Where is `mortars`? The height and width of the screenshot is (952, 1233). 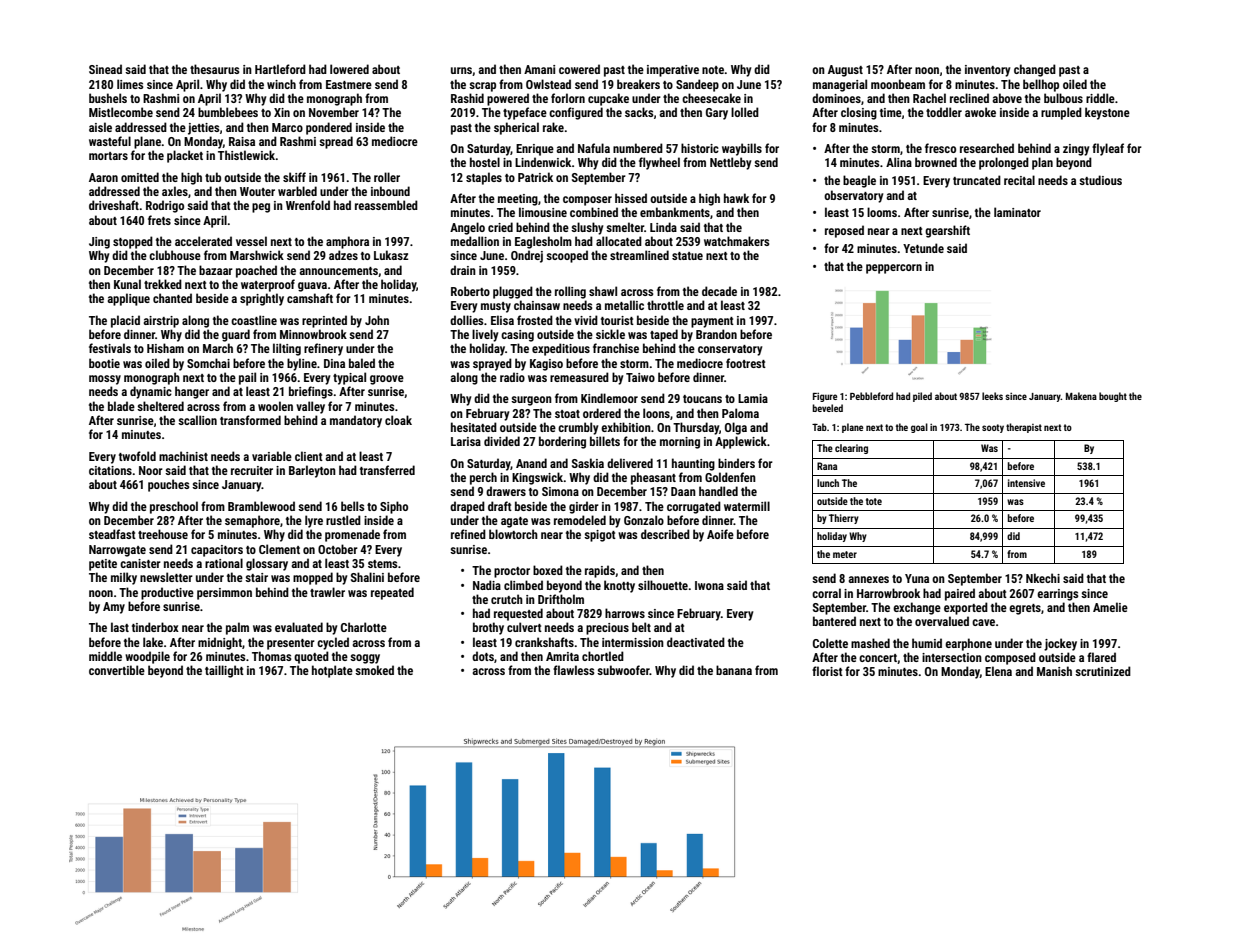
mortars is located at coordinates (108, 156).
